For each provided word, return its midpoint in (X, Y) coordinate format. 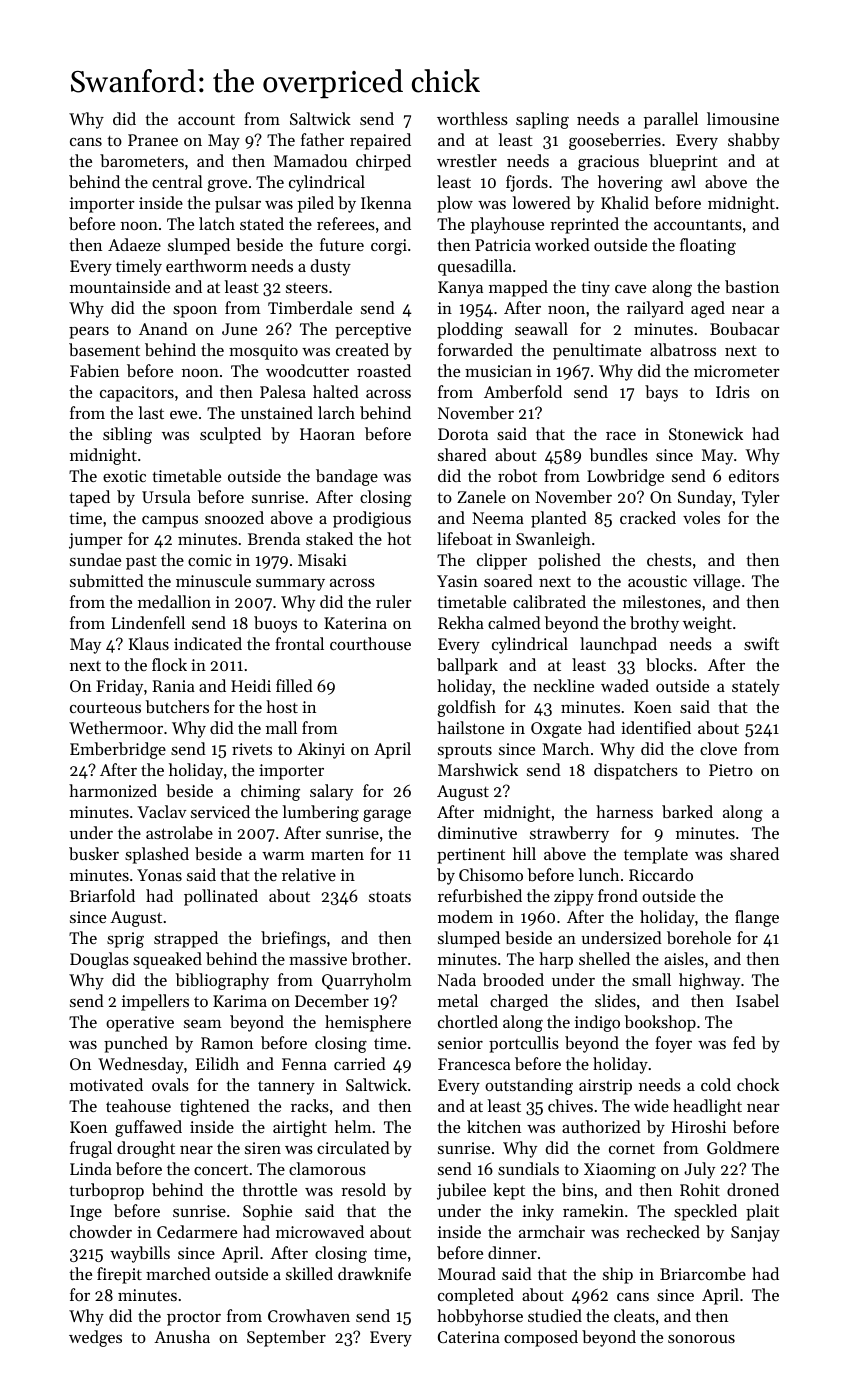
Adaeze (134, 244)
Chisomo (491, 874)
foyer (673, 1044)
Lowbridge (625, 477)
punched (136, 1044)
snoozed (234, 517)
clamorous (327, 1168)
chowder (101, 1231)
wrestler (467, 160)
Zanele (481, 496)
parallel (671, 120)
